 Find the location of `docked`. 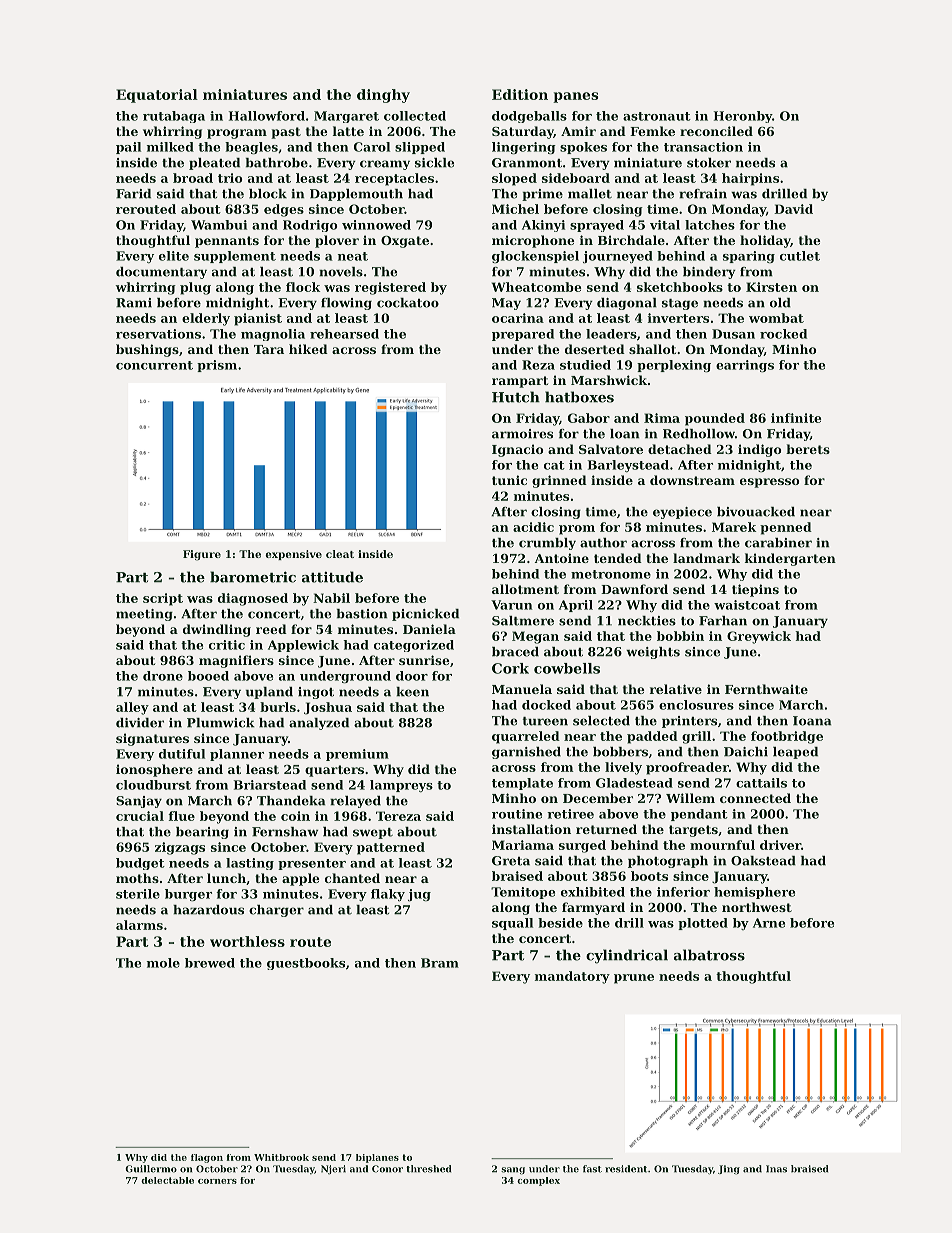

docked is located at coordinates (546, 705).
